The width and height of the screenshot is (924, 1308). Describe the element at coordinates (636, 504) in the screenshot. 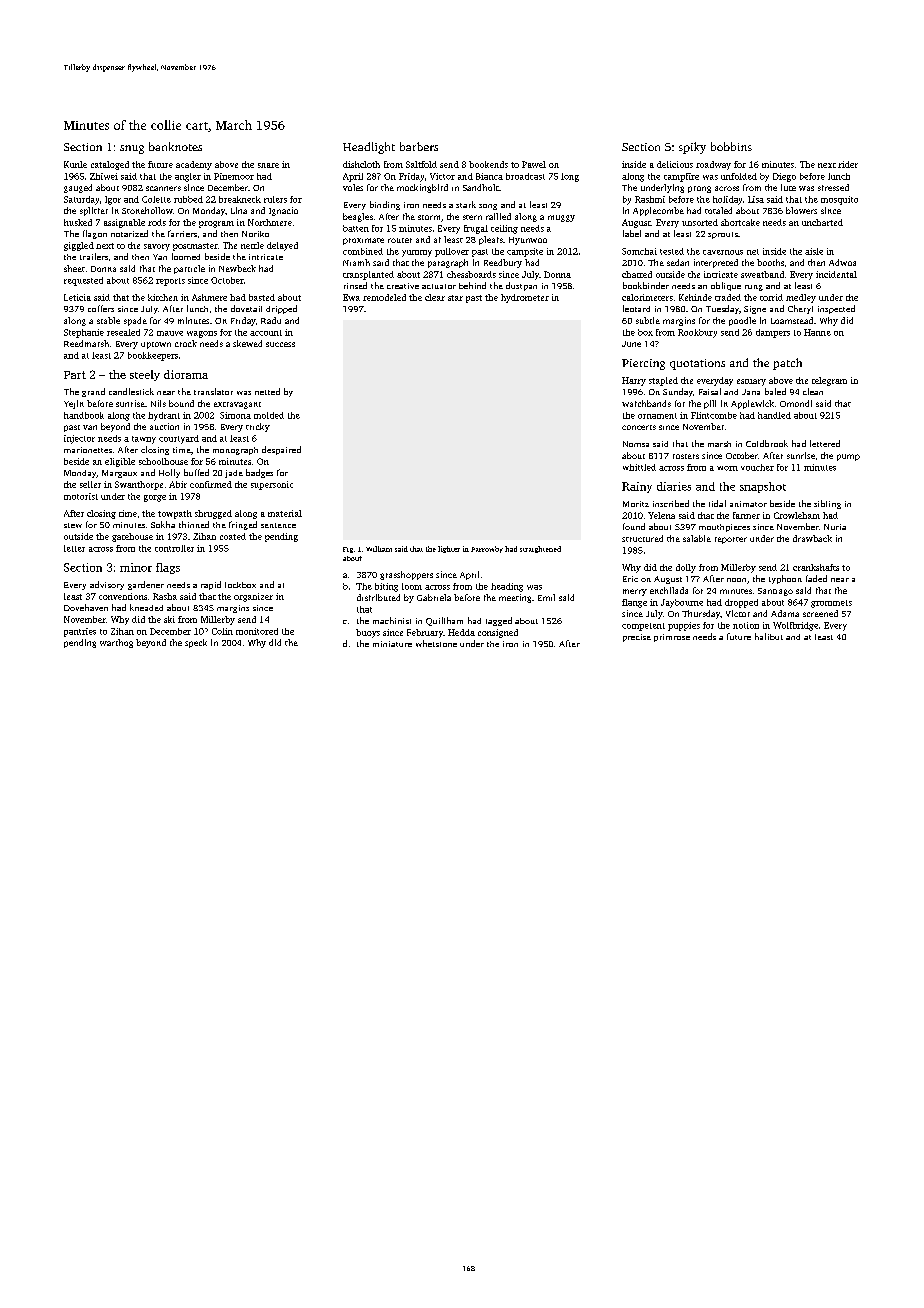

I see `Moritz` at that location.
